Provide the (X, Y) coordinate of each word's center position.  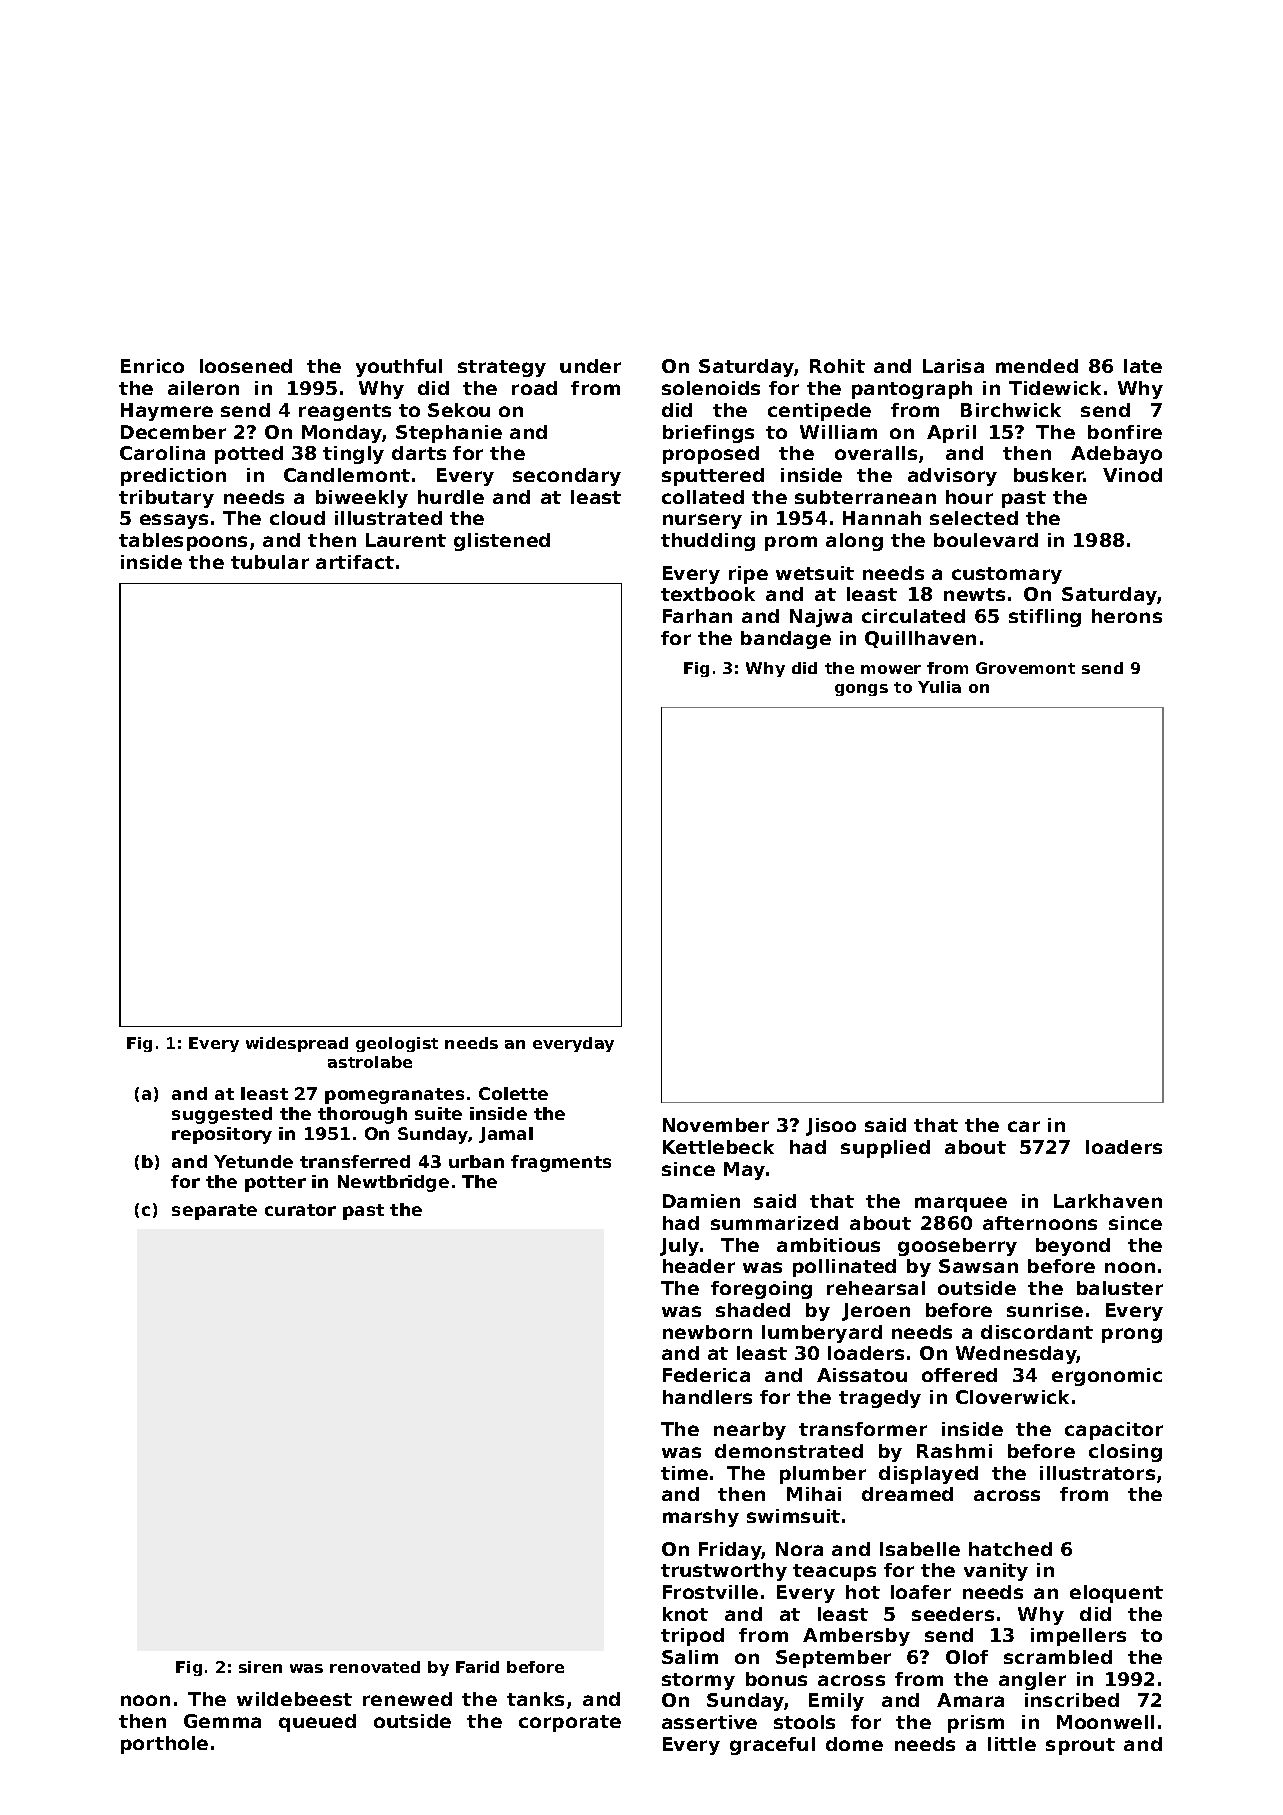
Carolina (162, 453)
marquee (961, 1204)
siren (260, 1667)
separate (214, 1212)
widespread (297, 1044)
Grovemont (1025, 668)
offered (959, 1375)
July (679, 1247)
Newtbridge (393, 1183)
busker (1049, 475)
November (716, 1125)
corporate (570, 1723)
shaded (753, 1310)
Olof (967, 1657)
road (534, 388)
